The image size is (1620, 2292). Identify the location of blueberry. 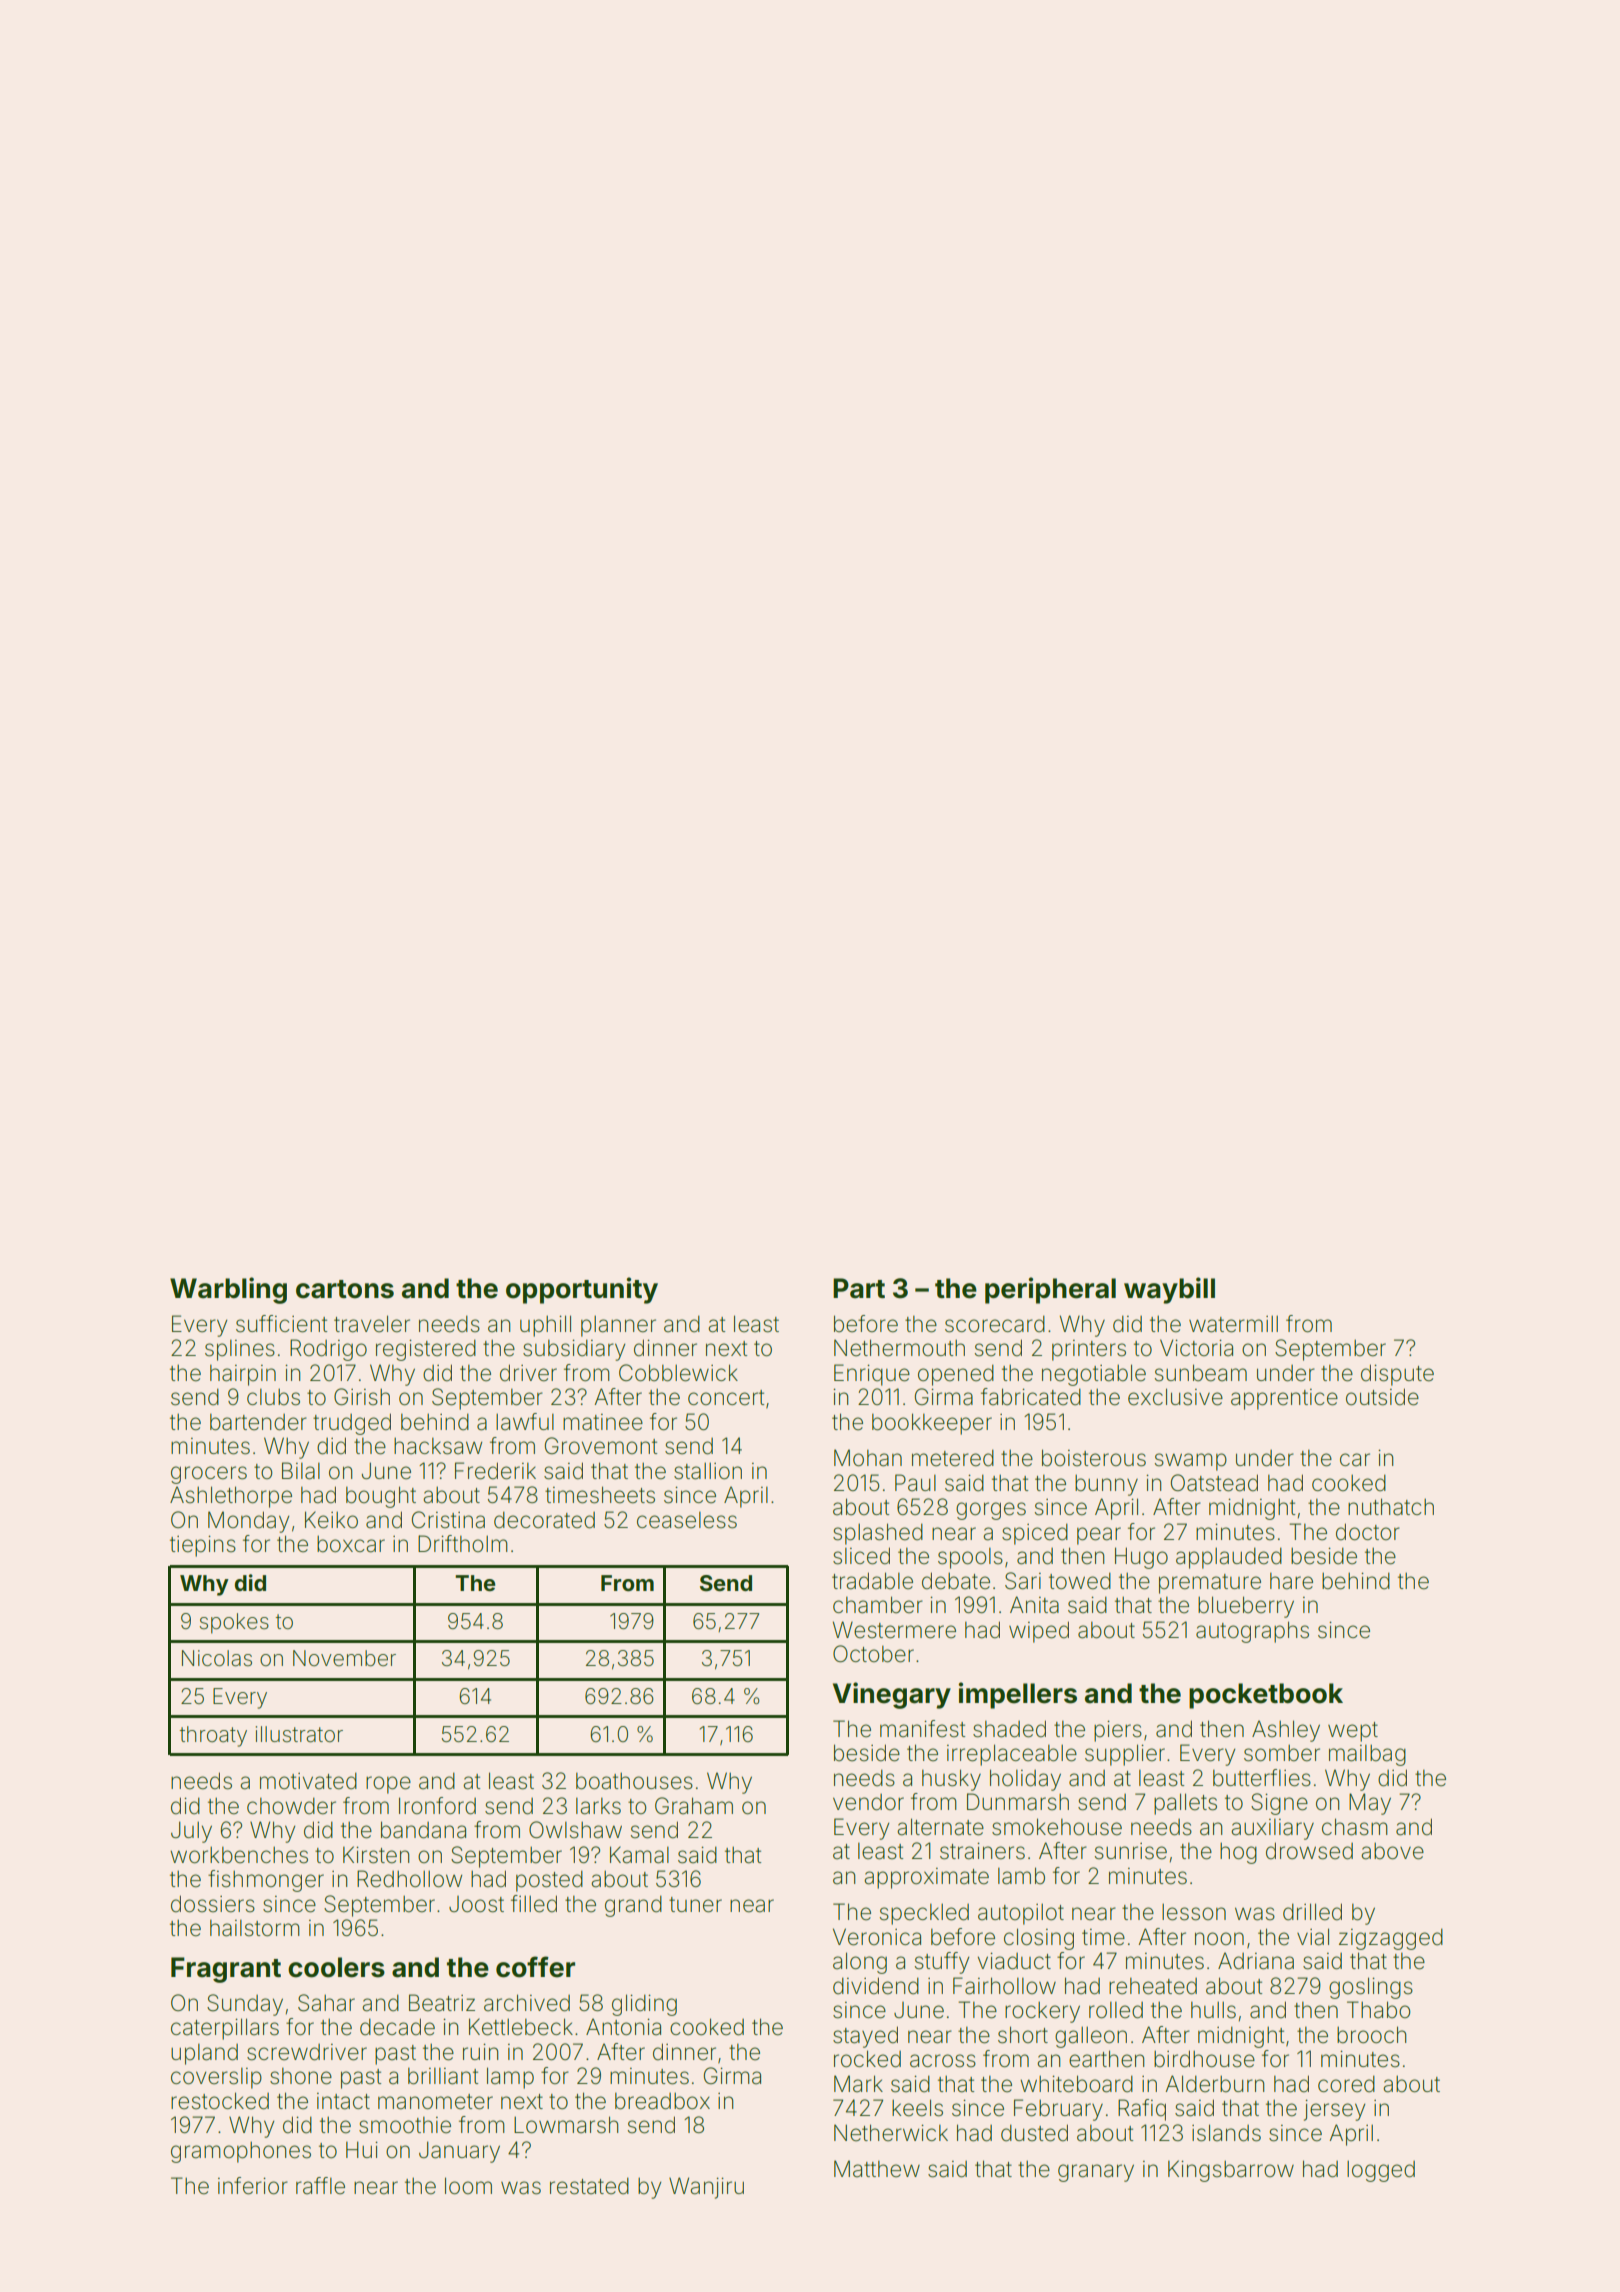
(1246, 1607).
